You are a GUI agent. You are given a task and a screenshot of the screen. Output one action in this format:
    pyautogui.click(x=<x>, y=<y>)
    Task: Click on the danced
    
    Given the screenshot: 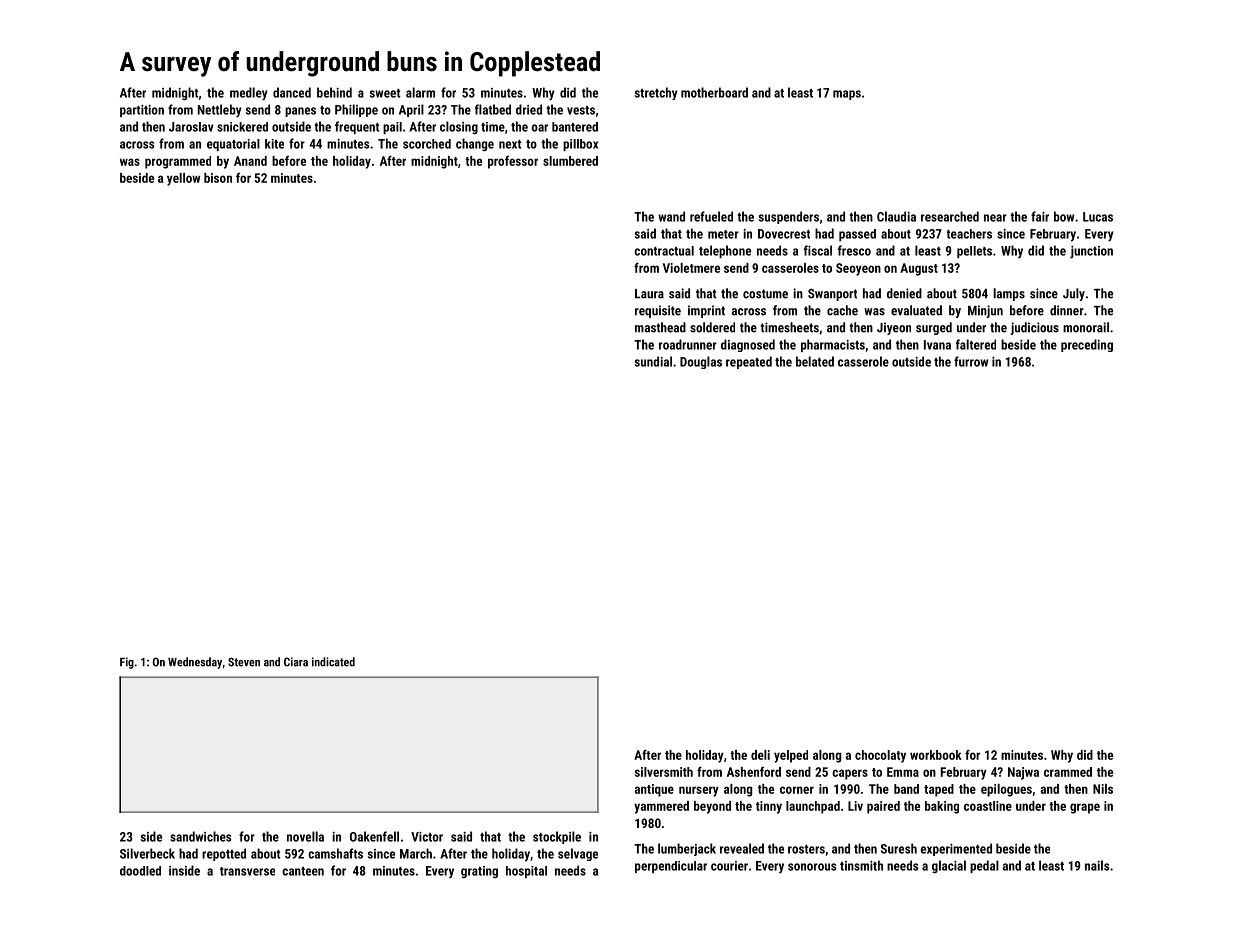 What is the action you would take?
    pyautogui.click(x=292, y=92)
